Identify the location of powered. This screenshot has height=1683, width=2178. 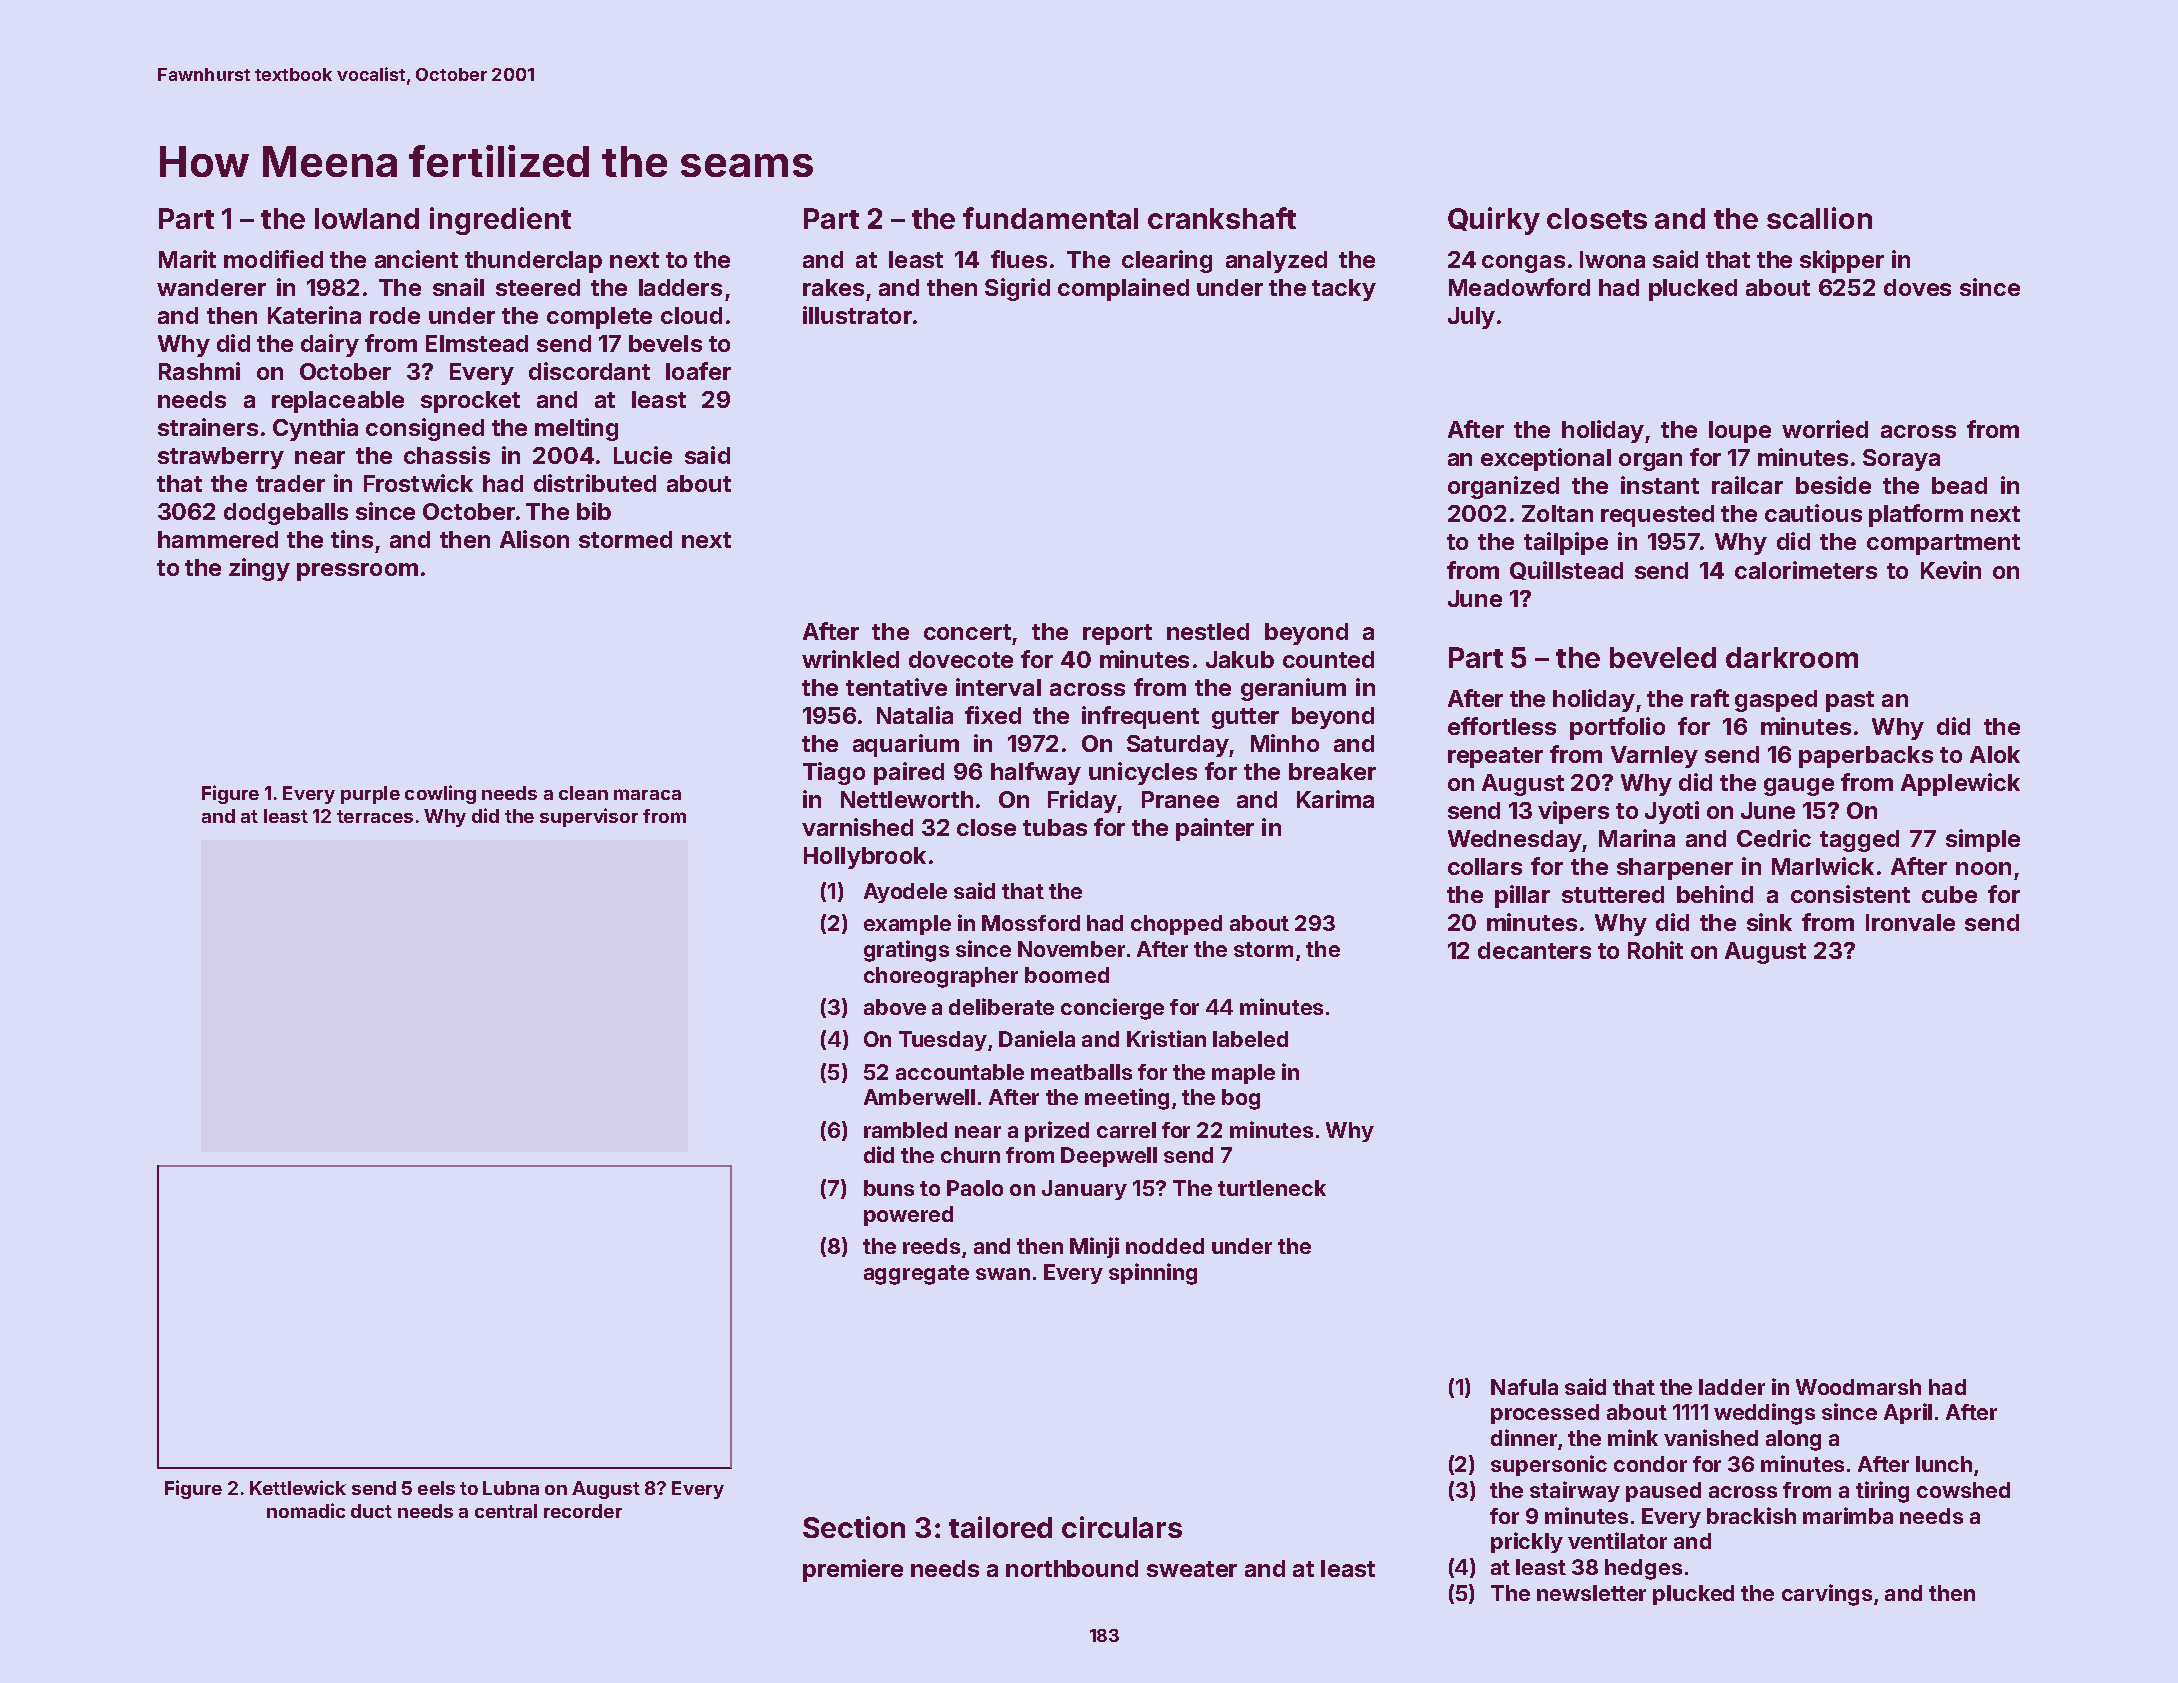
(908, 1216).
